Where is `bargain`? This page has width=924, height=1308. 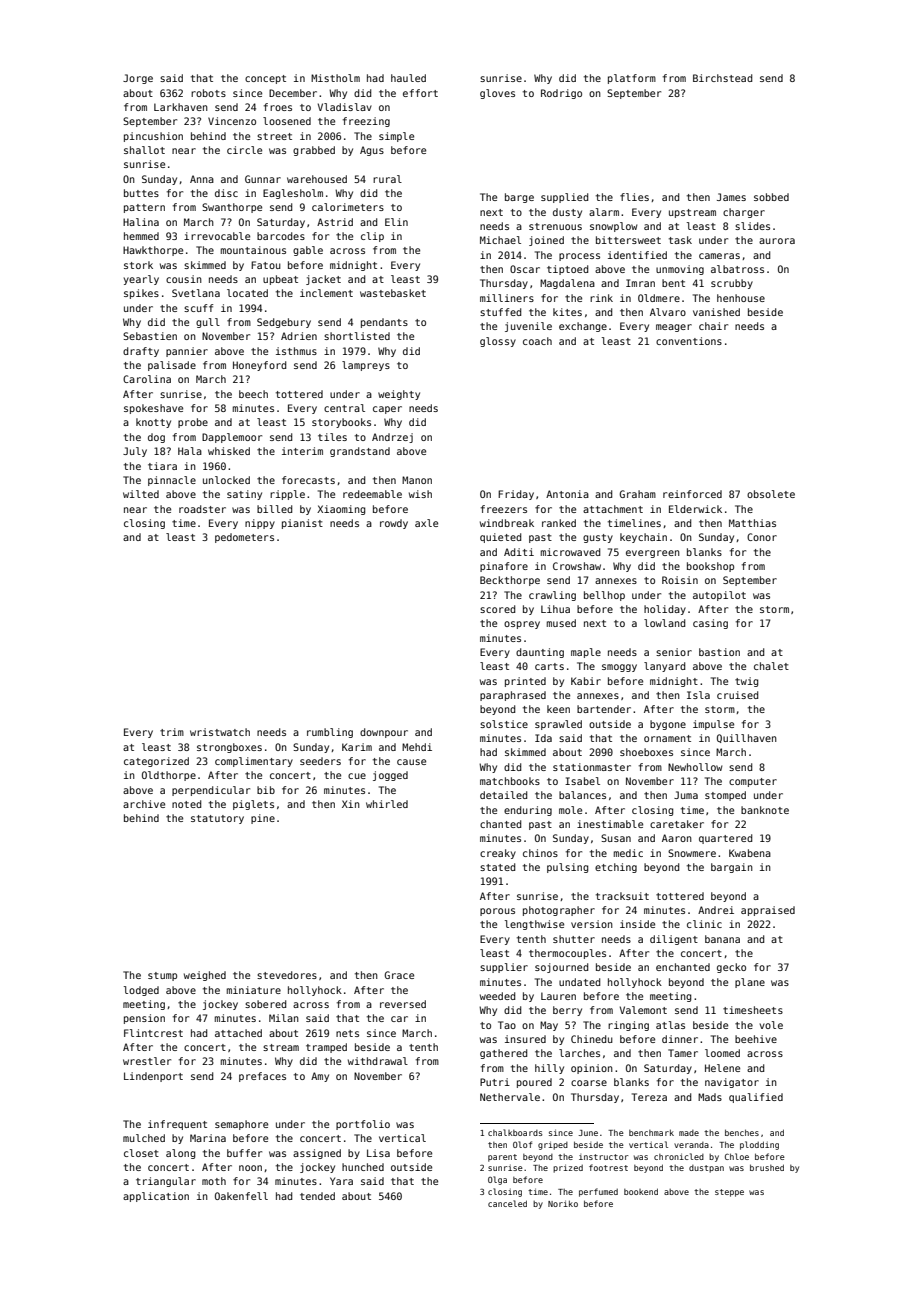 bargain is located at coordinates (732, 868).
